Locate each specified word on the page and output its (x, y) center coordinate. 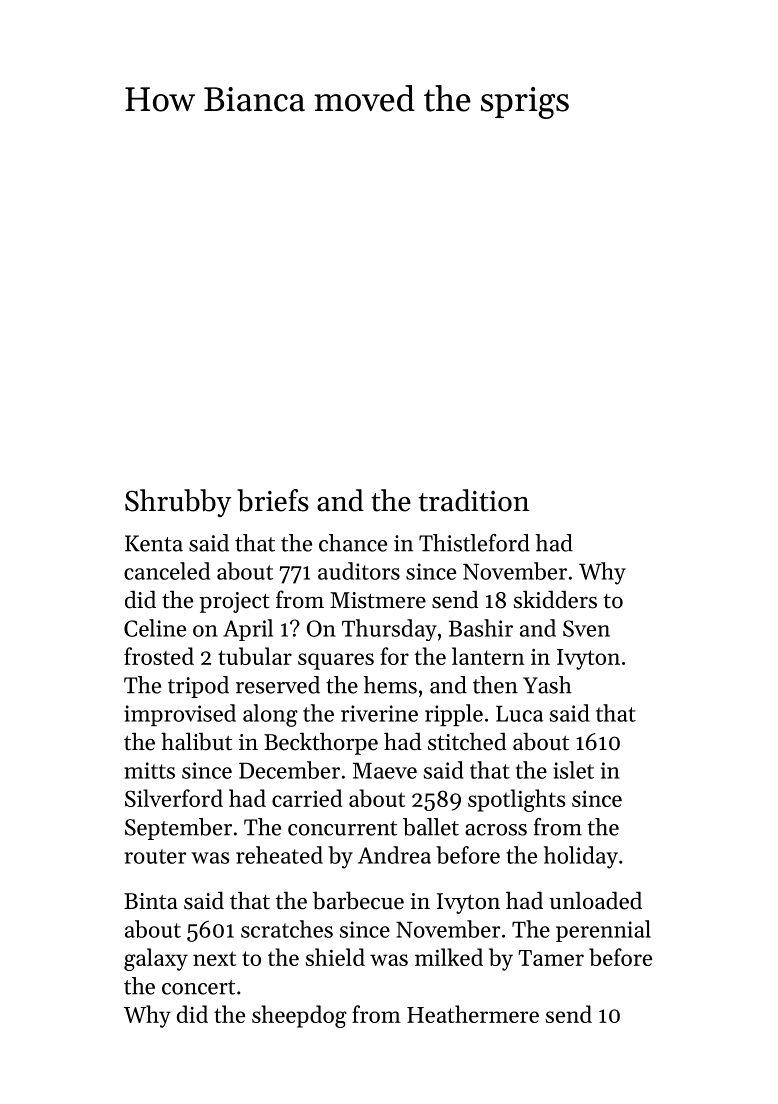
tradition (474, 500)
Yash (547, 685)
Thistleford (474, 543)
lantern (488, 656)
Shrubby (178, 503)
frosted (159, 656)
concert (198, 987)
